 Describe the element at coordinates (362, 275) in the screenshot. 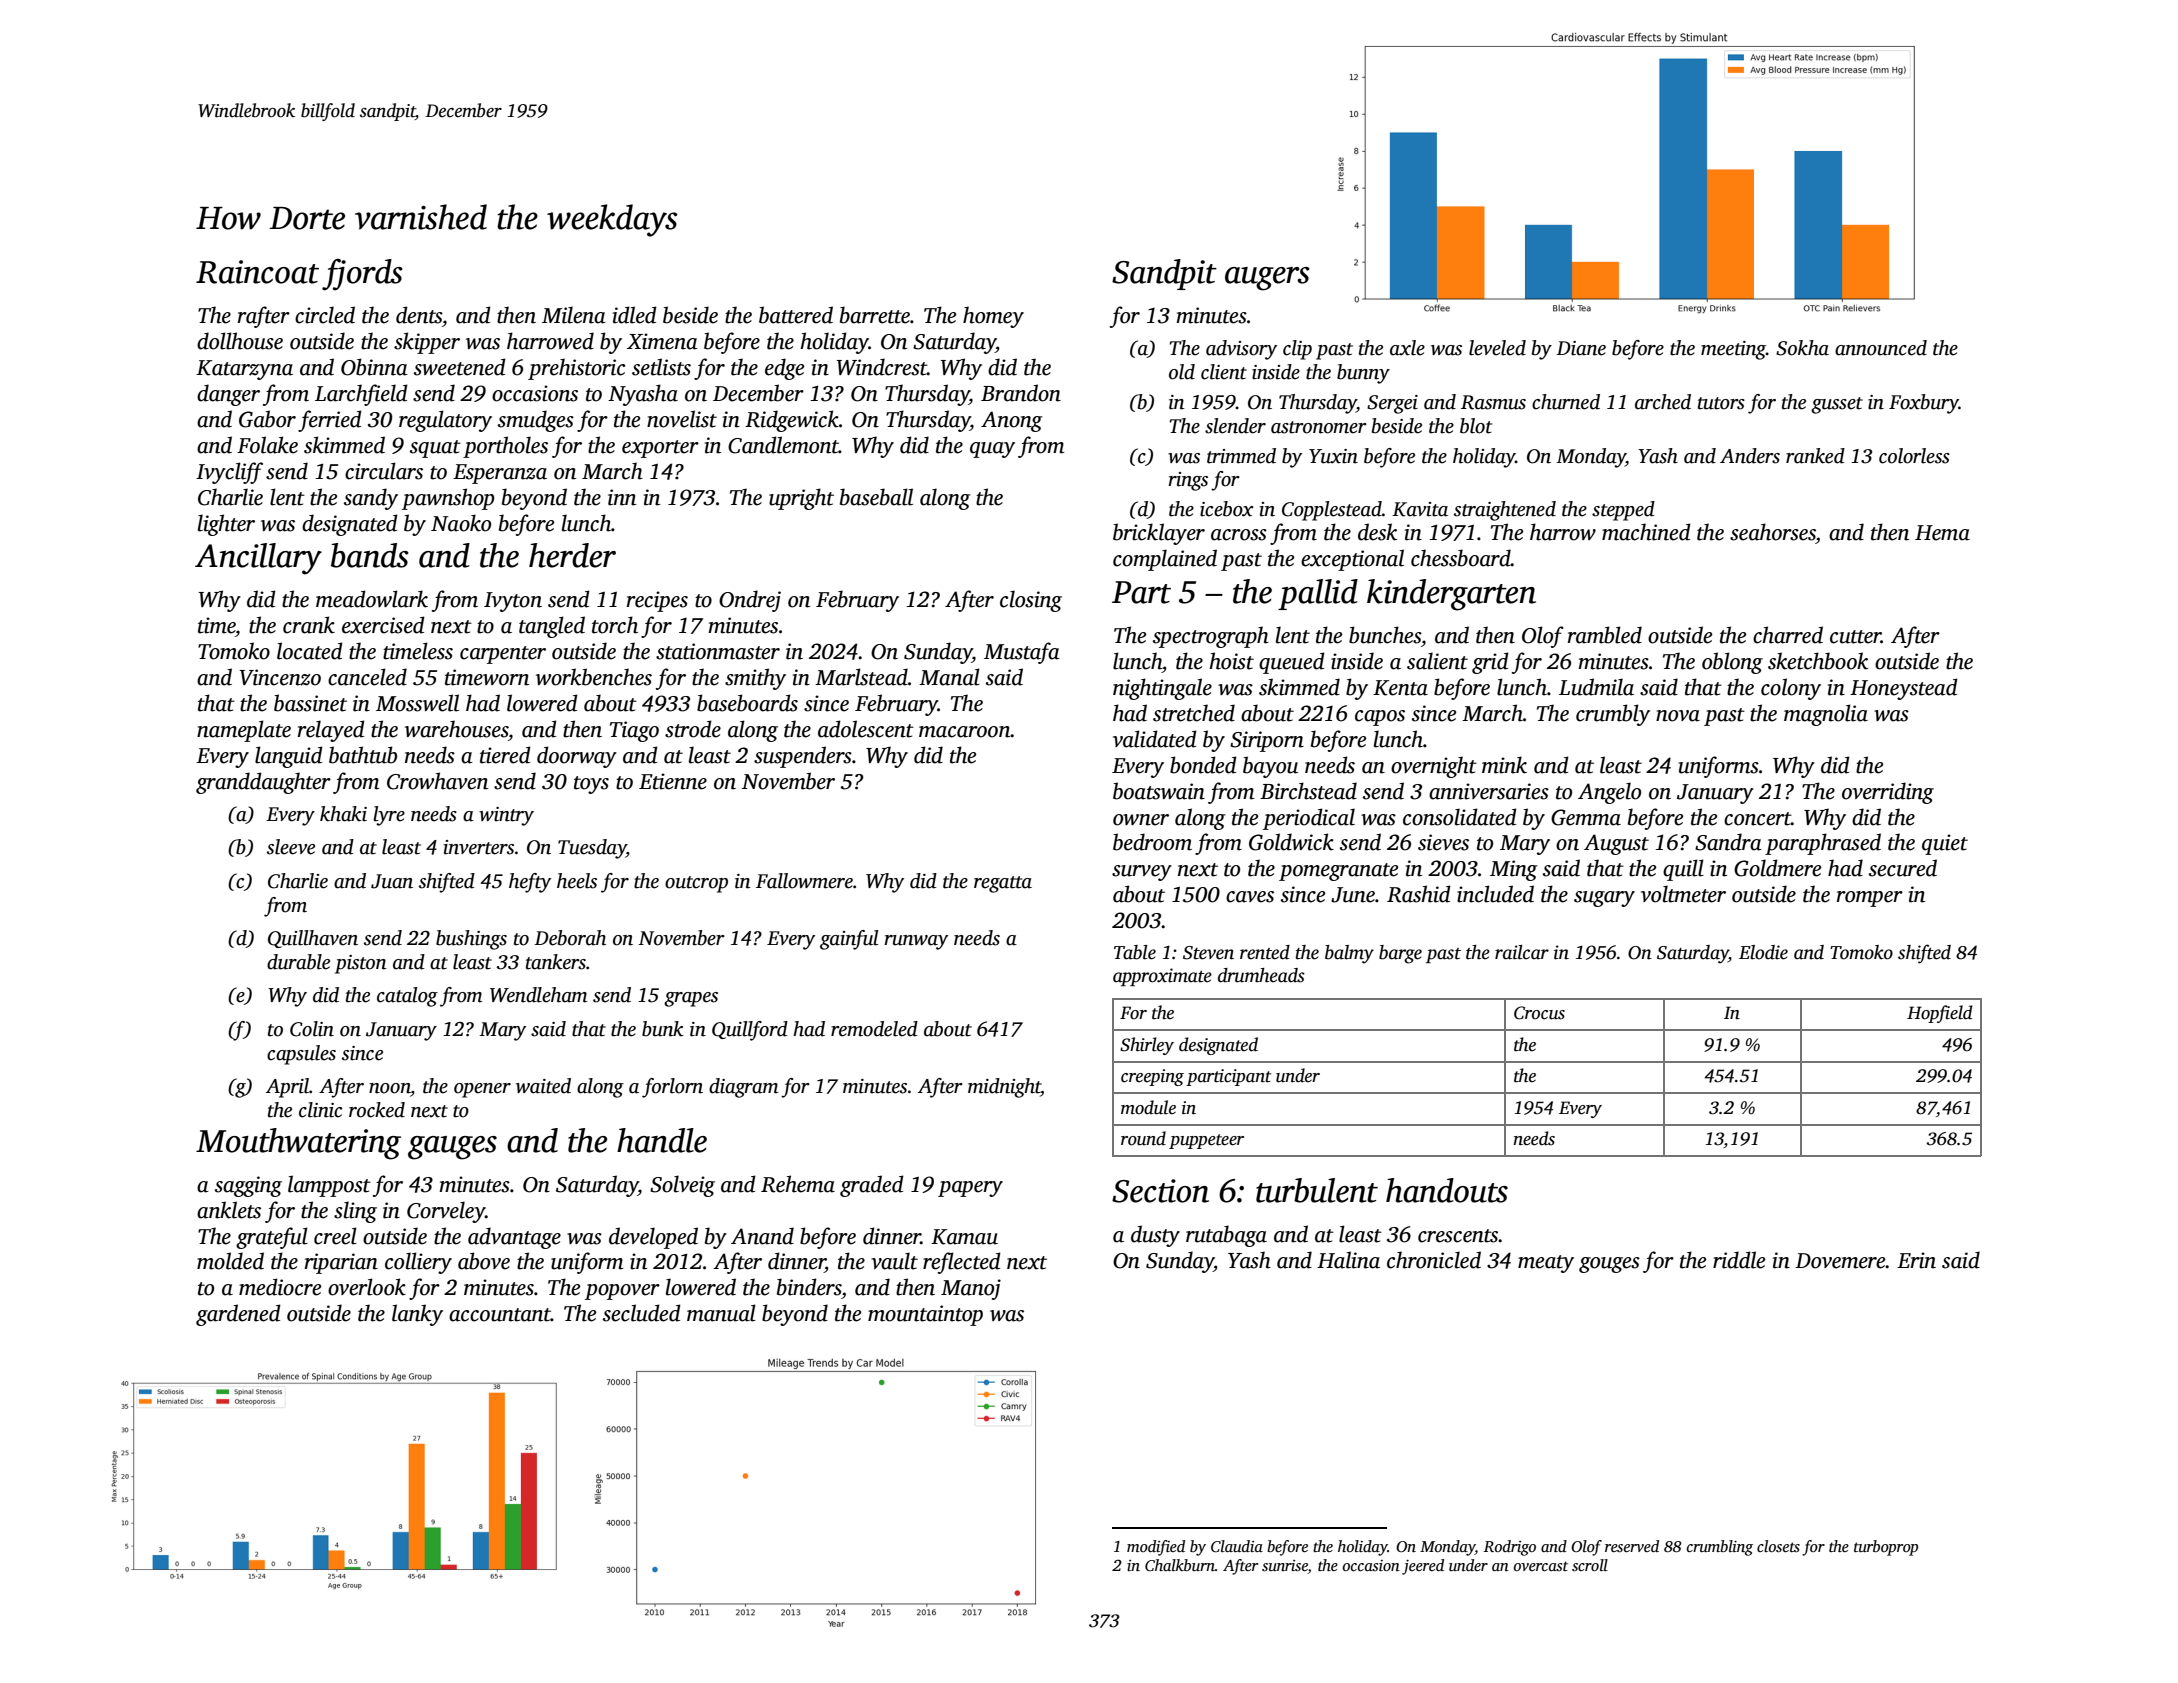

I see `fjords` at that location.
